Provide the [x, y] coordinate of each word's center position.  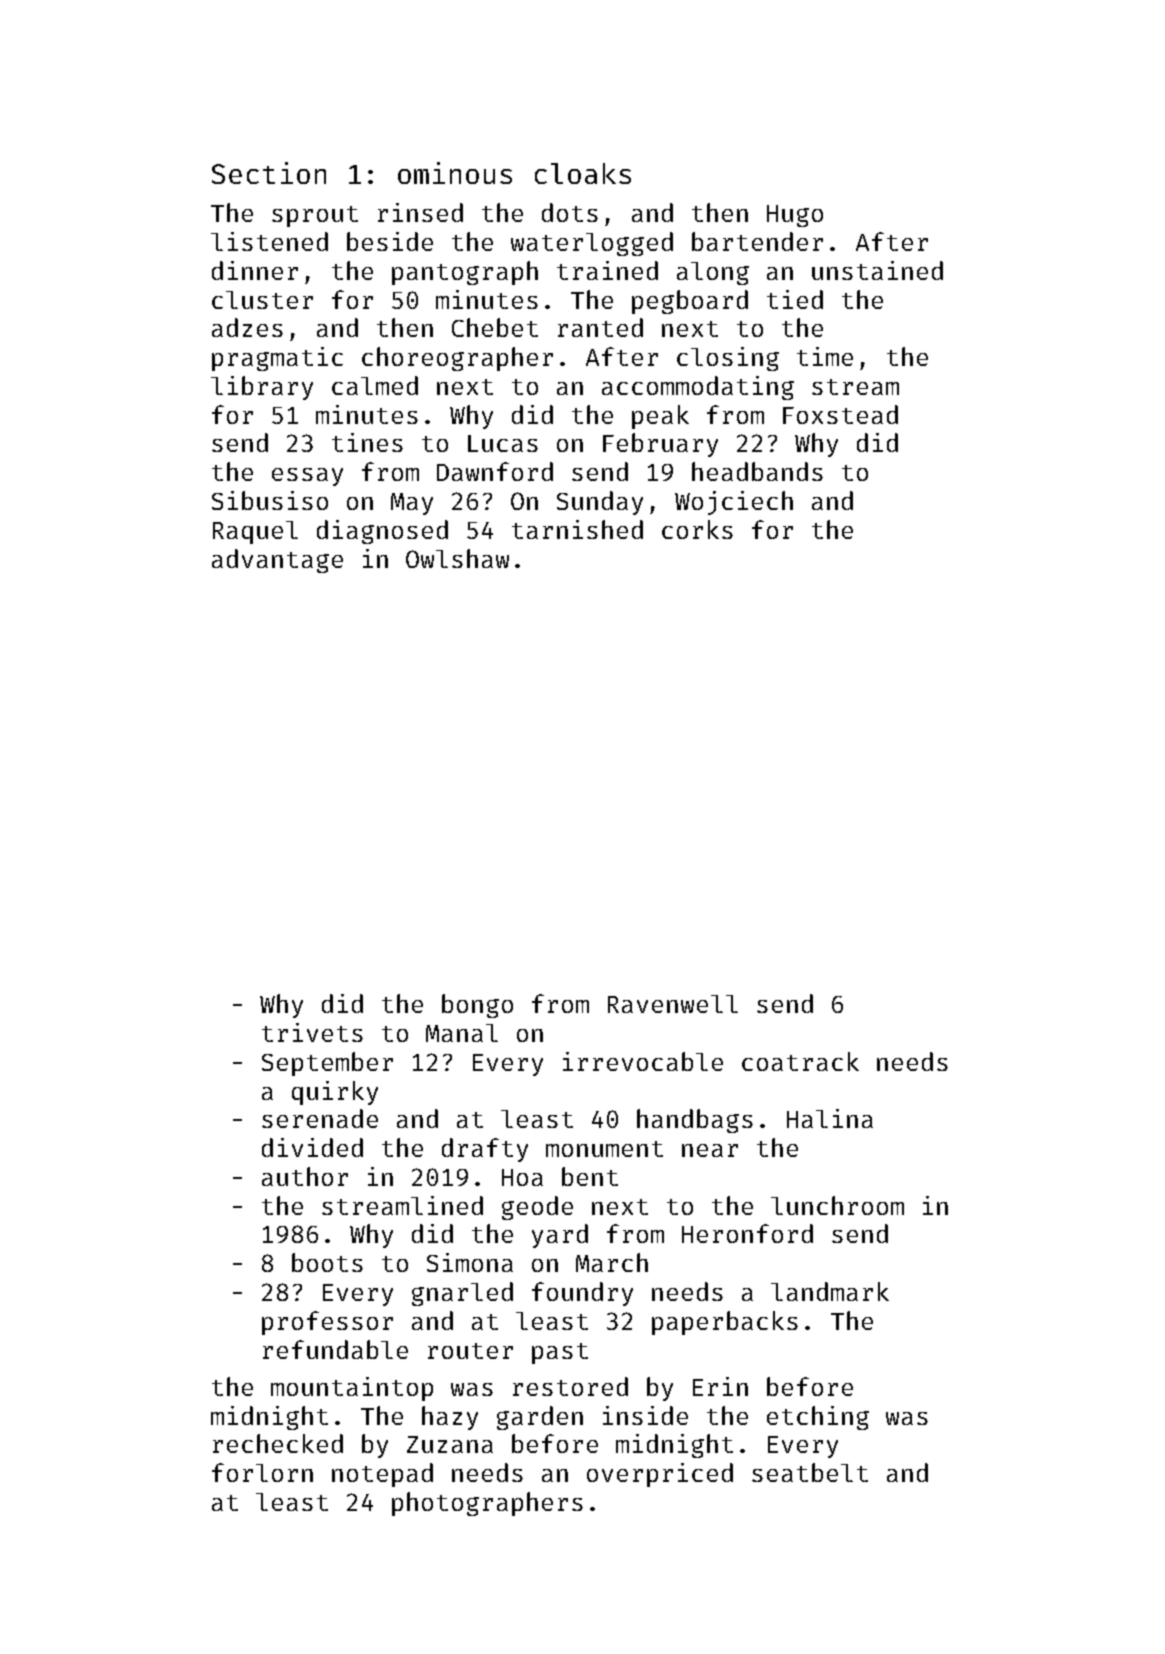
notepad [382, 1475]
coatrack [800, 1061]
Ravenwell [673, 1004]
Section [269, 173]
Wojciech [734, 503]
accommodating [698, 388]
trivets [312, 1032]
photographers [487, 1504]
